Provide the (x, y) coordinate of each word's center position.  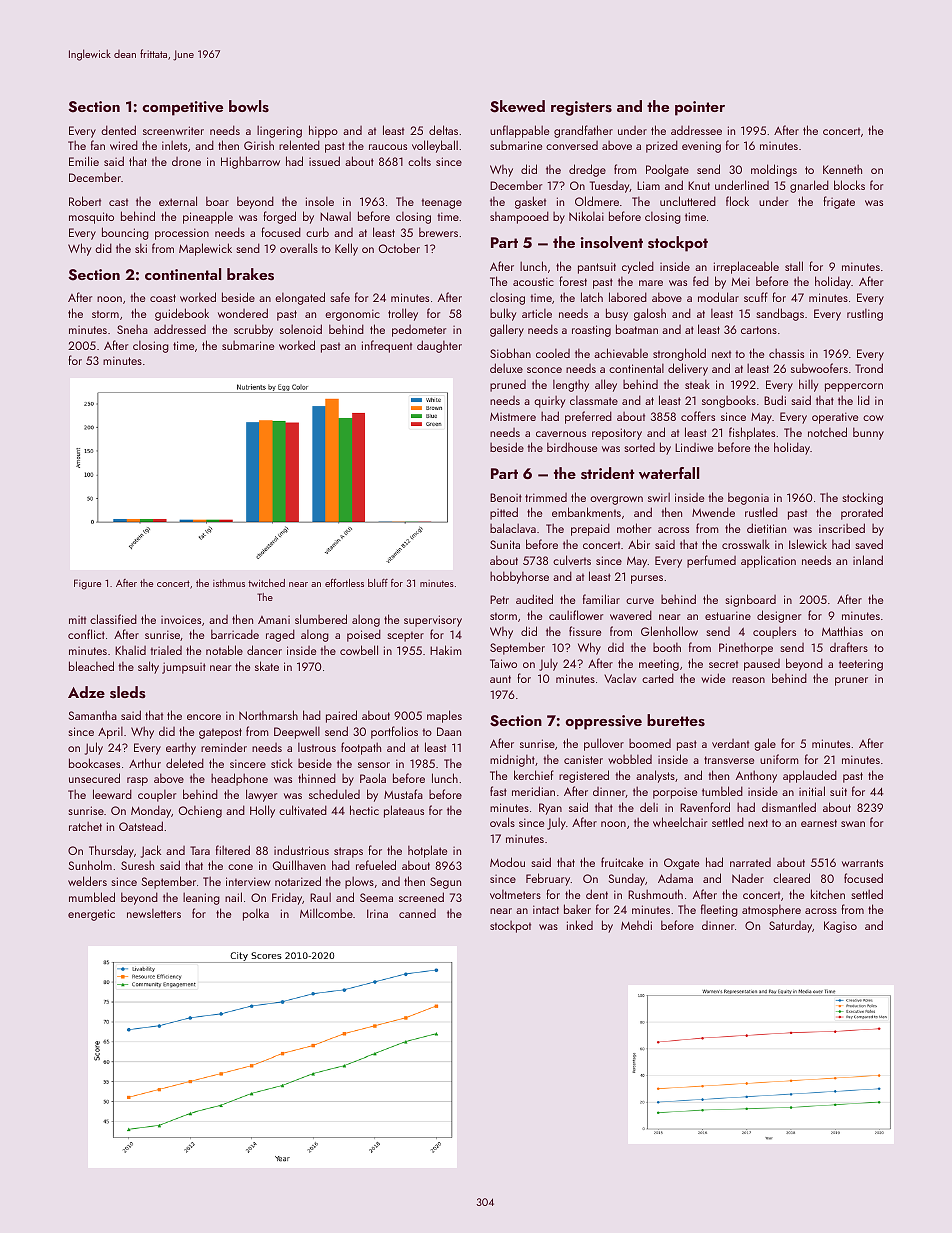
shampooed (519, 217)
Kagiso (840, 927)
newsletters (154, 913)
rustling (865, 315)
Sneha (132, 329)
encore (204, 717)
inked (580, 925)
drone (186, 161)
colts (419, 161)
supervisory (433, 621)
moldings (774, 170)
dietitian (766, 528)
